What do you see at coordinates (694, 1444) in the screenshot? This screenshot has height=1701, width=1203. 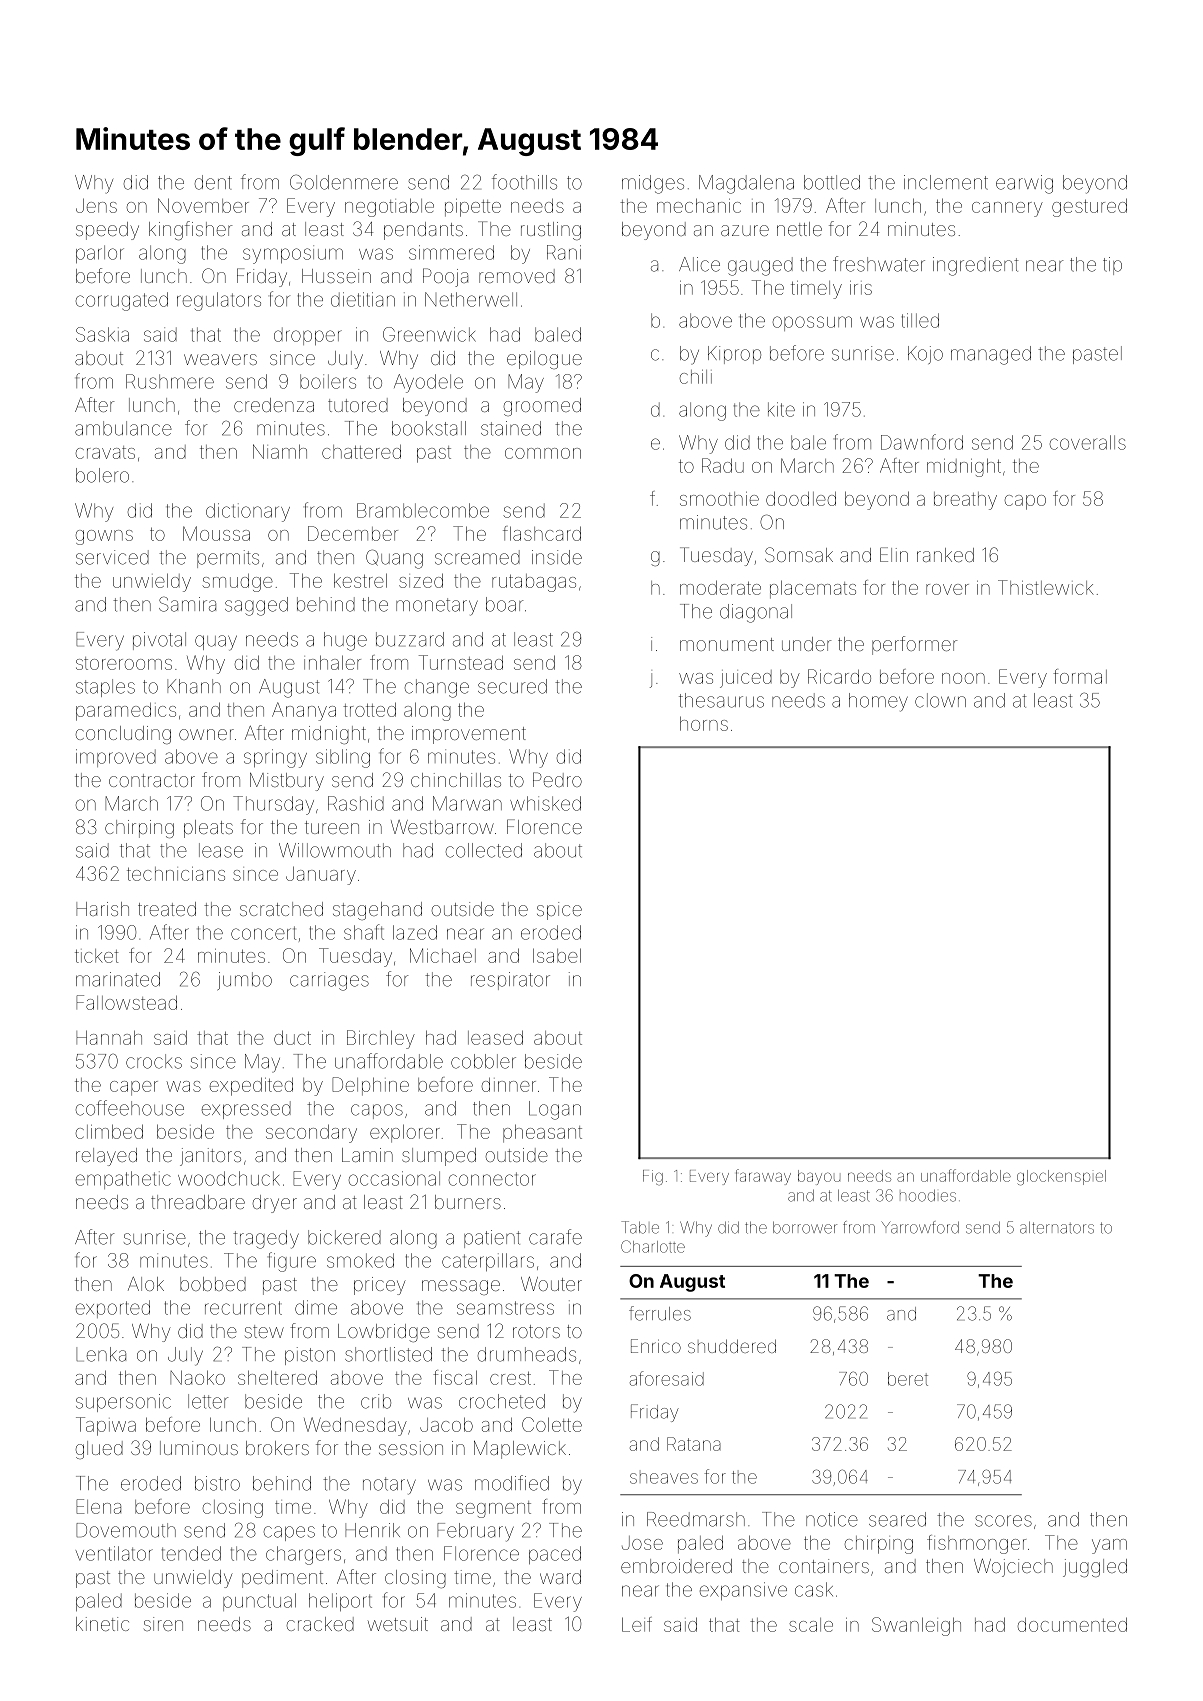 I see `Ratana` at bounding box center [694, 1444].
